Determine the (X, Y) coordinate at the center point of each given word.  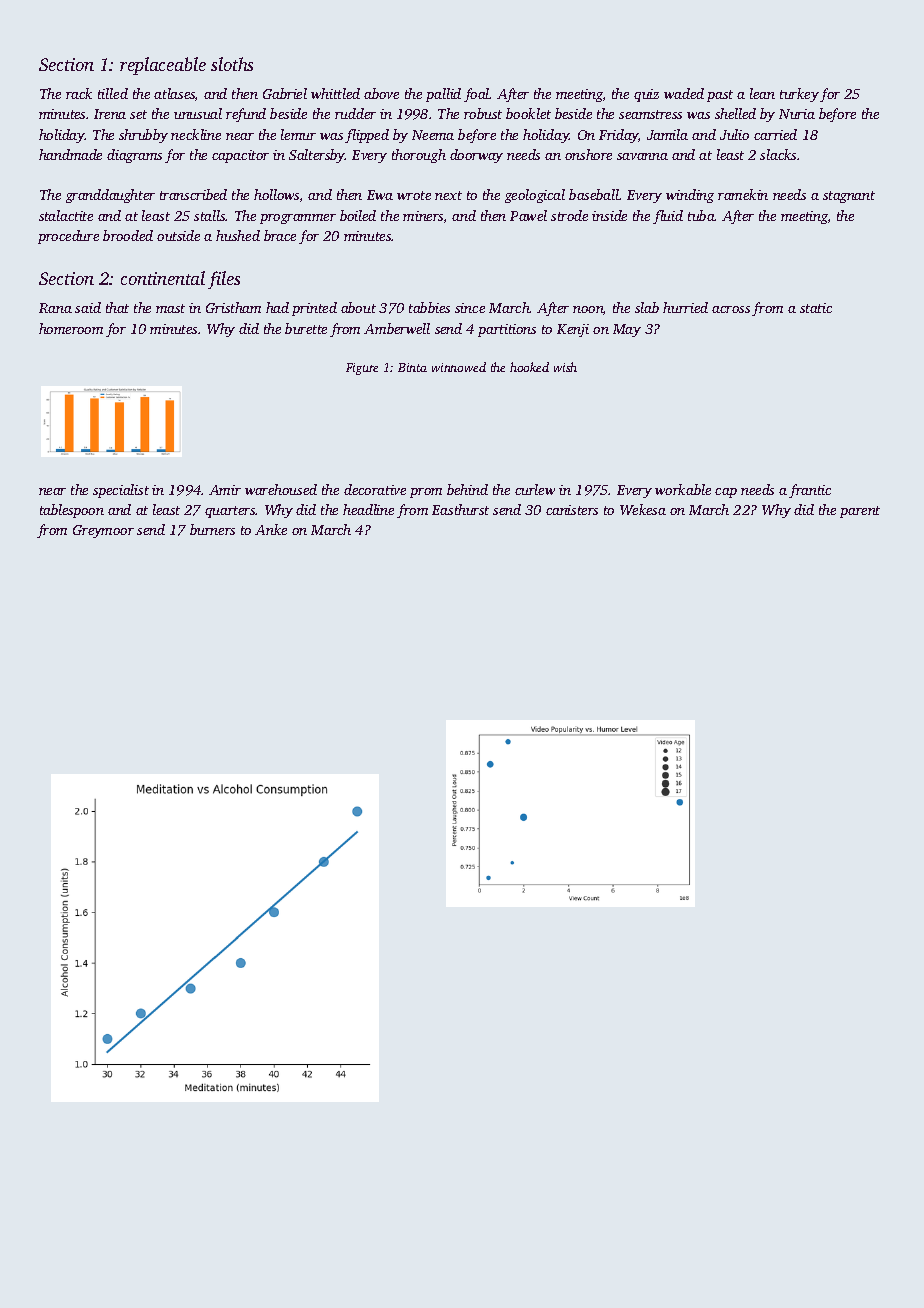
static (816, 308)
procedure (68, 237)
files (224, 280)
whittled (335, 93)
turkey (799, 95)
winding (690, 196)
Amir (225, 490)
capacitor (240, 156)
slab (647, 307)
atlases (174, 93)
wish (565, 367)
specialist (121, 491)
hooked (529, 367)
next (448, 195)
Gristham (233, 307)
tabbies (429, 307)
